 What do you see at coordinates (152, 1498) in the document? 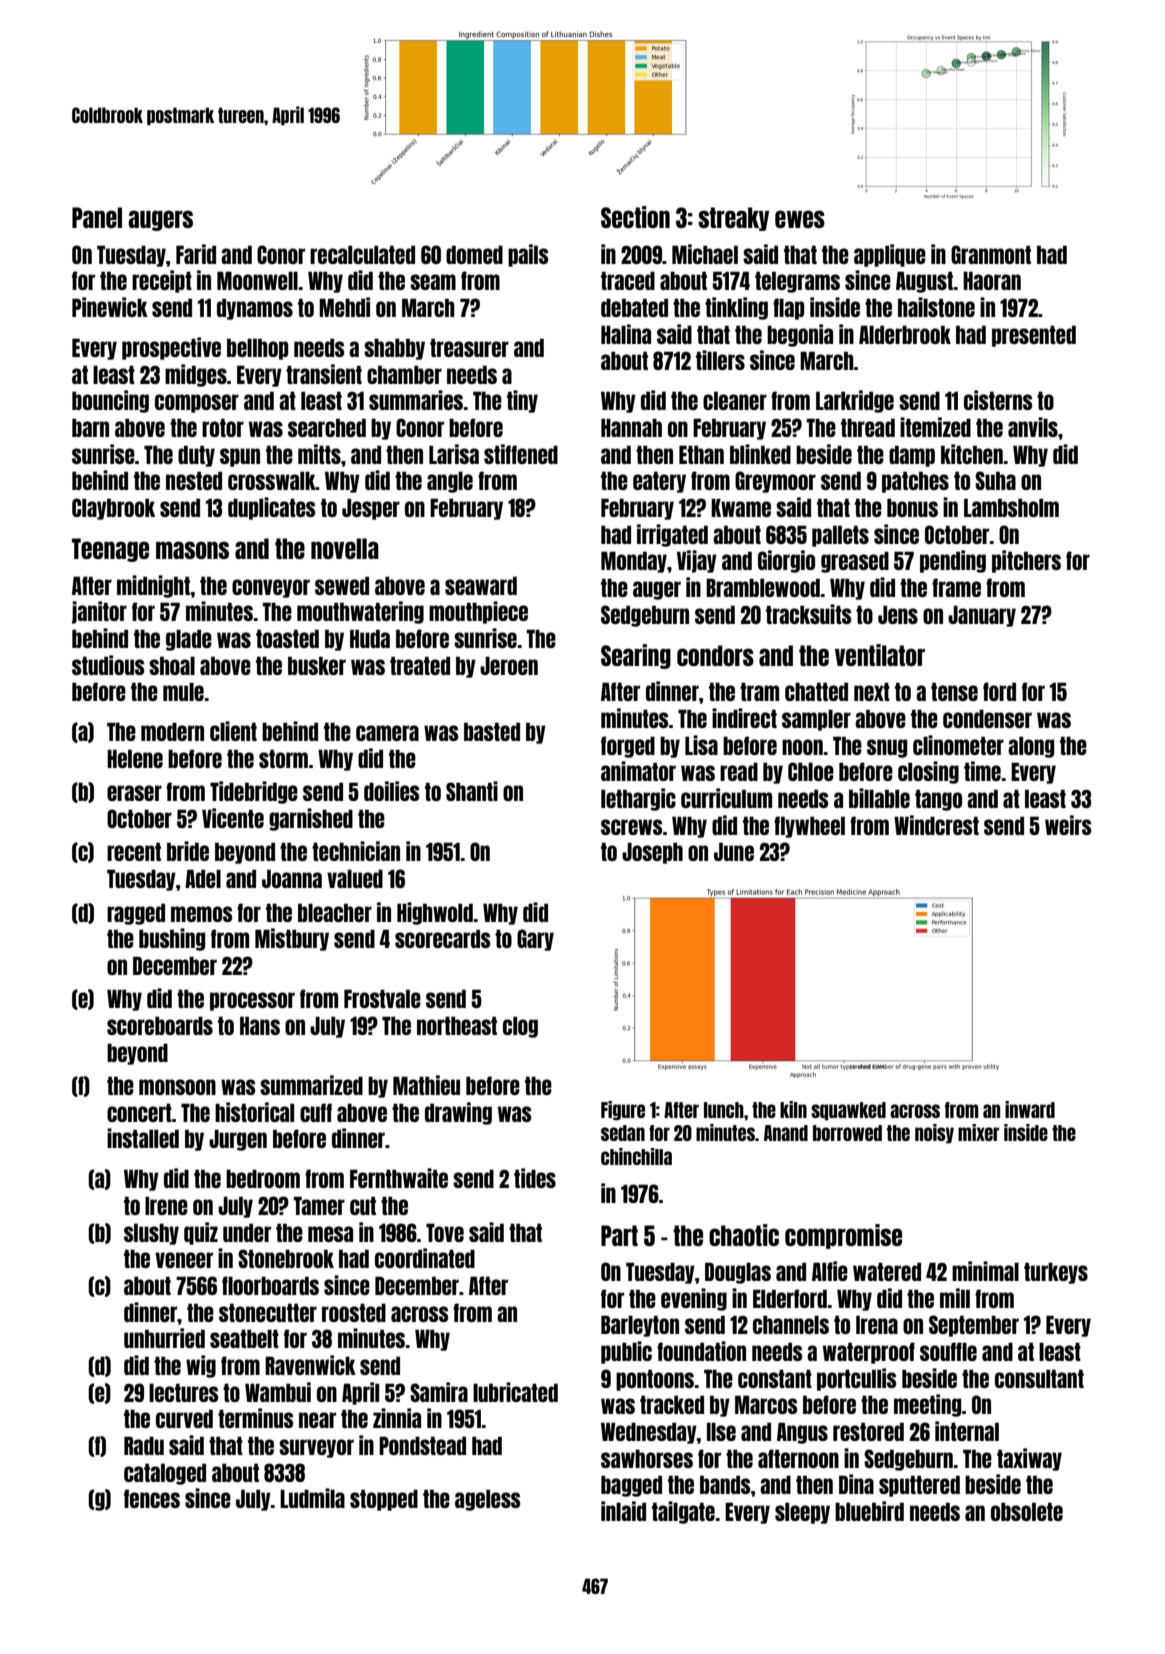
I see `fences` at bounding box center [152, 1498].
